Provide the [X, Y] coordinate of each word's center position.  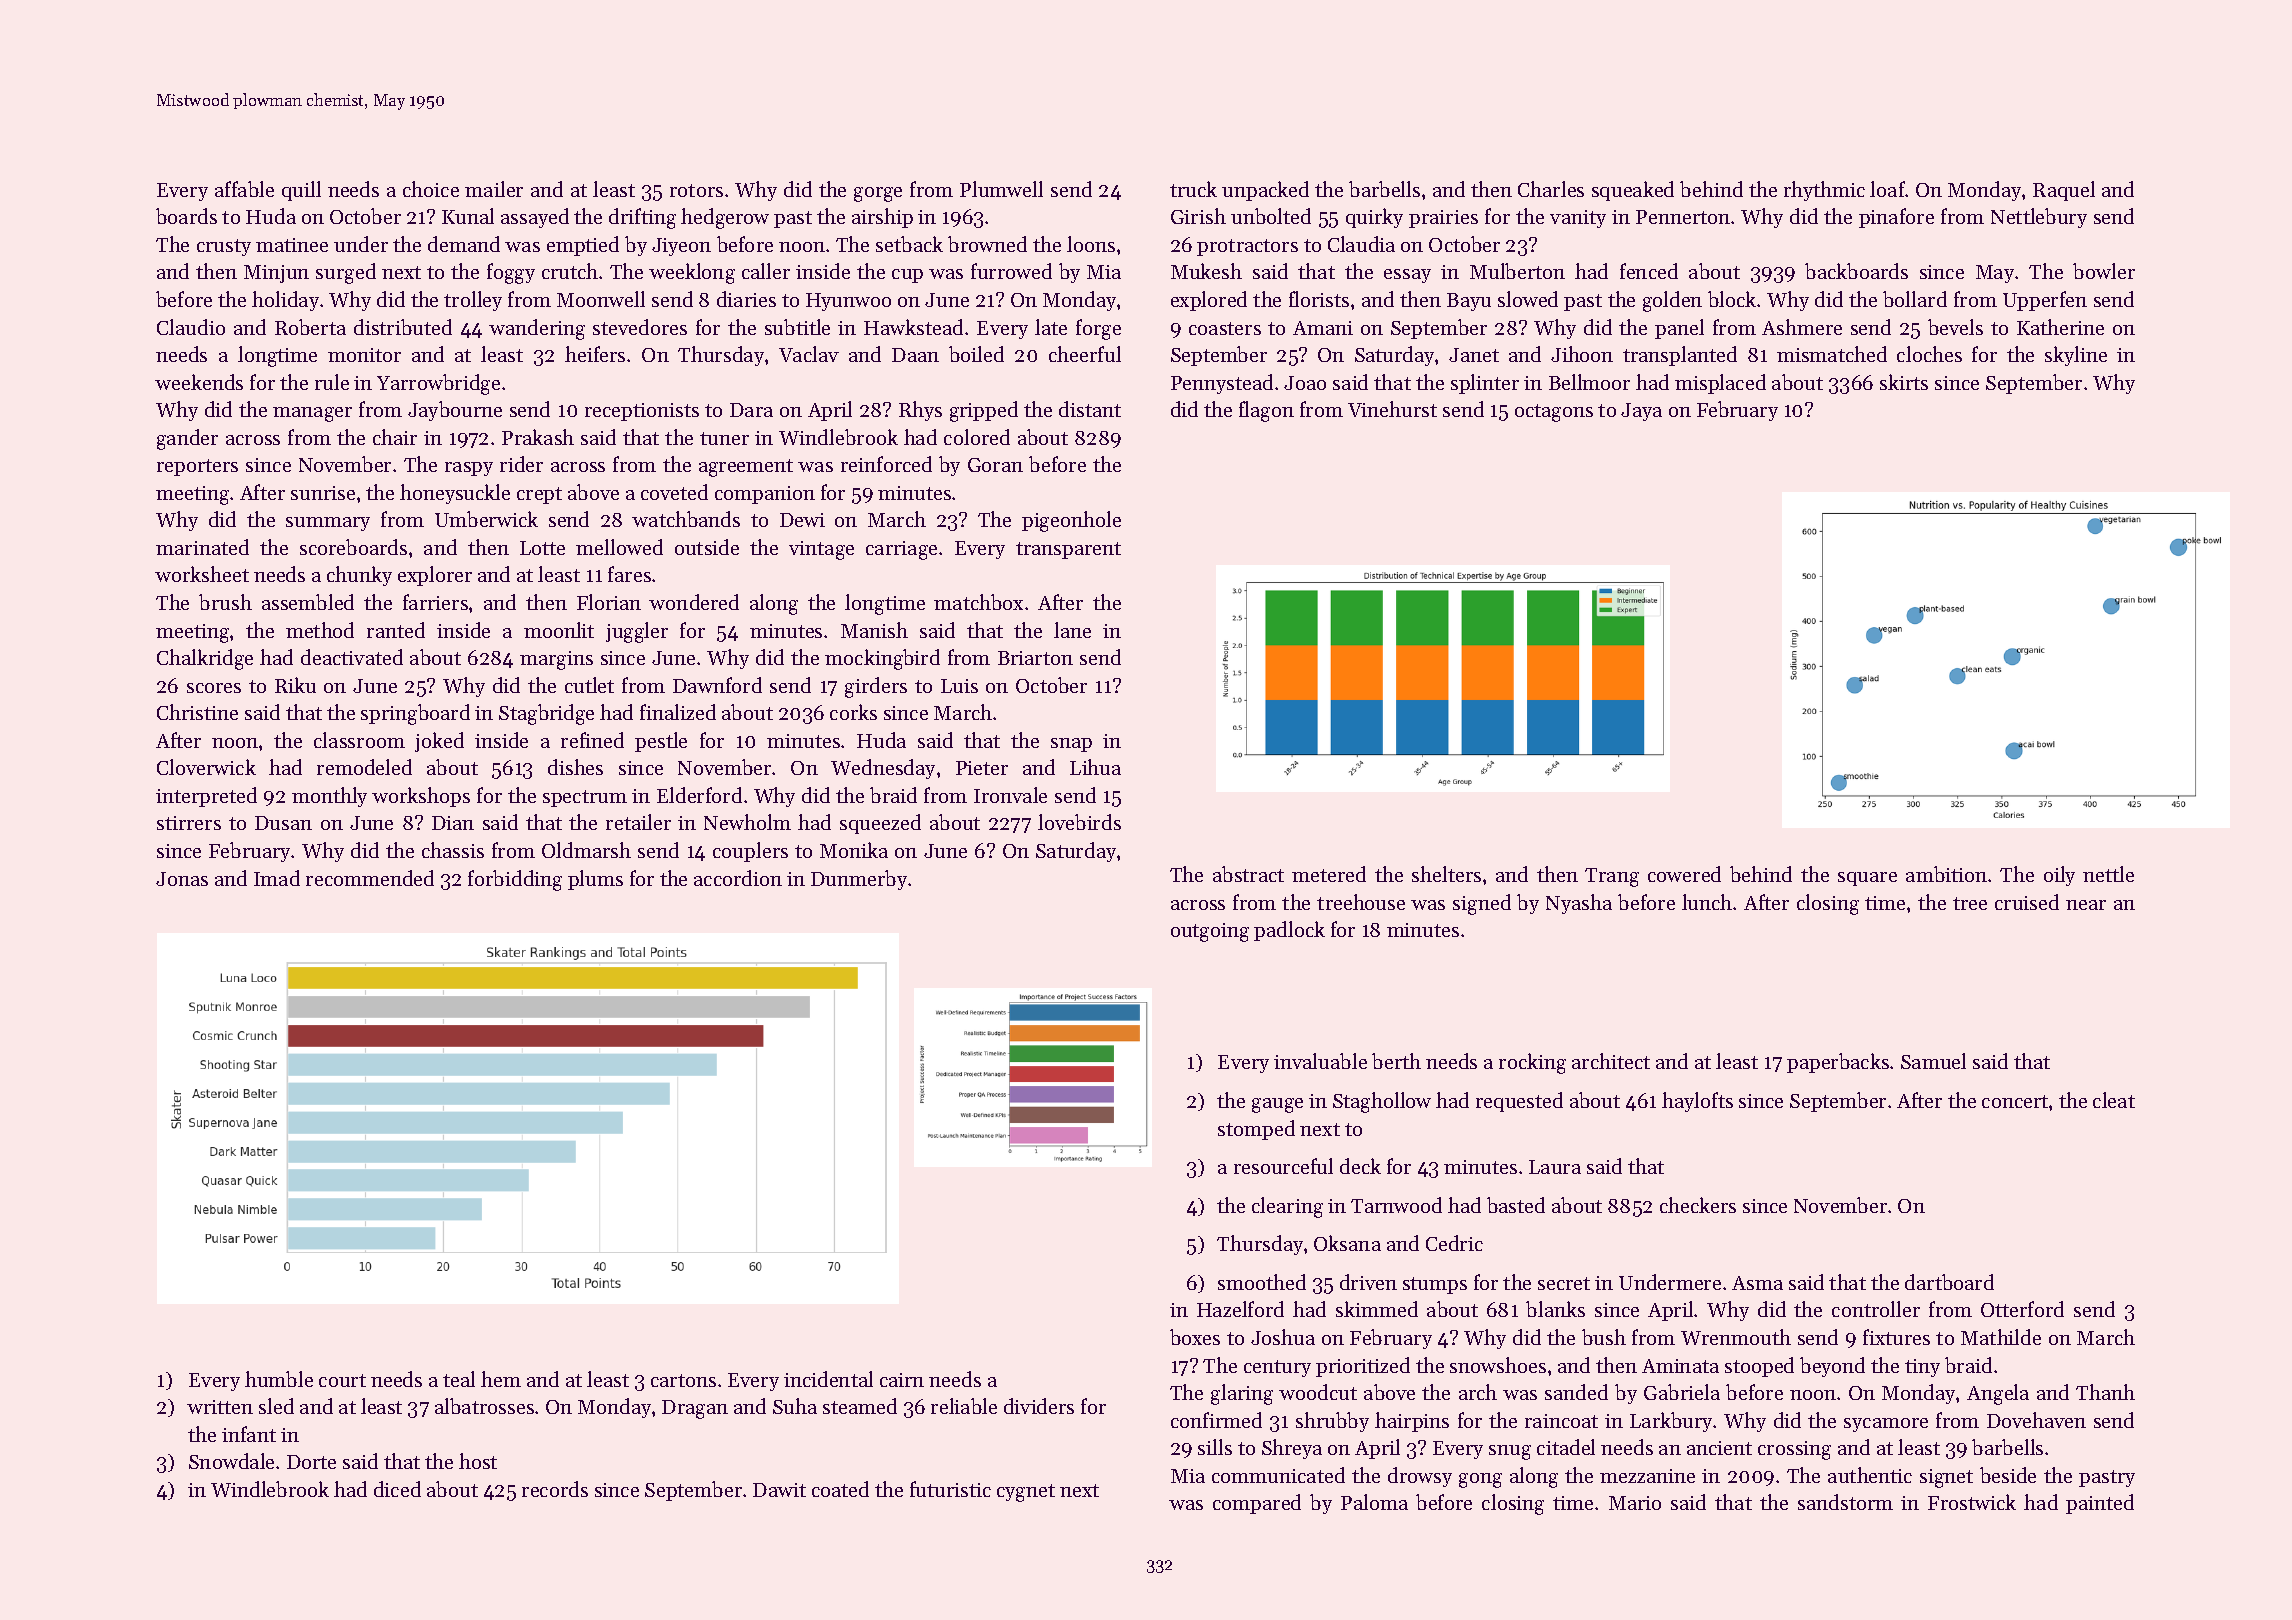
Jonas [182, 879]
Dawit [779, 1490]
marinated [202, 547]
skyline [2076, 356]
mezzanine [1647, 1476]
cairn [902, 1380]
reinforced [886, 464]
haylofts [1697, 1102]
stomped [1256, 1130]
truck [1193, 189]
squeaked [1633, 191]
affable [244, 189]
